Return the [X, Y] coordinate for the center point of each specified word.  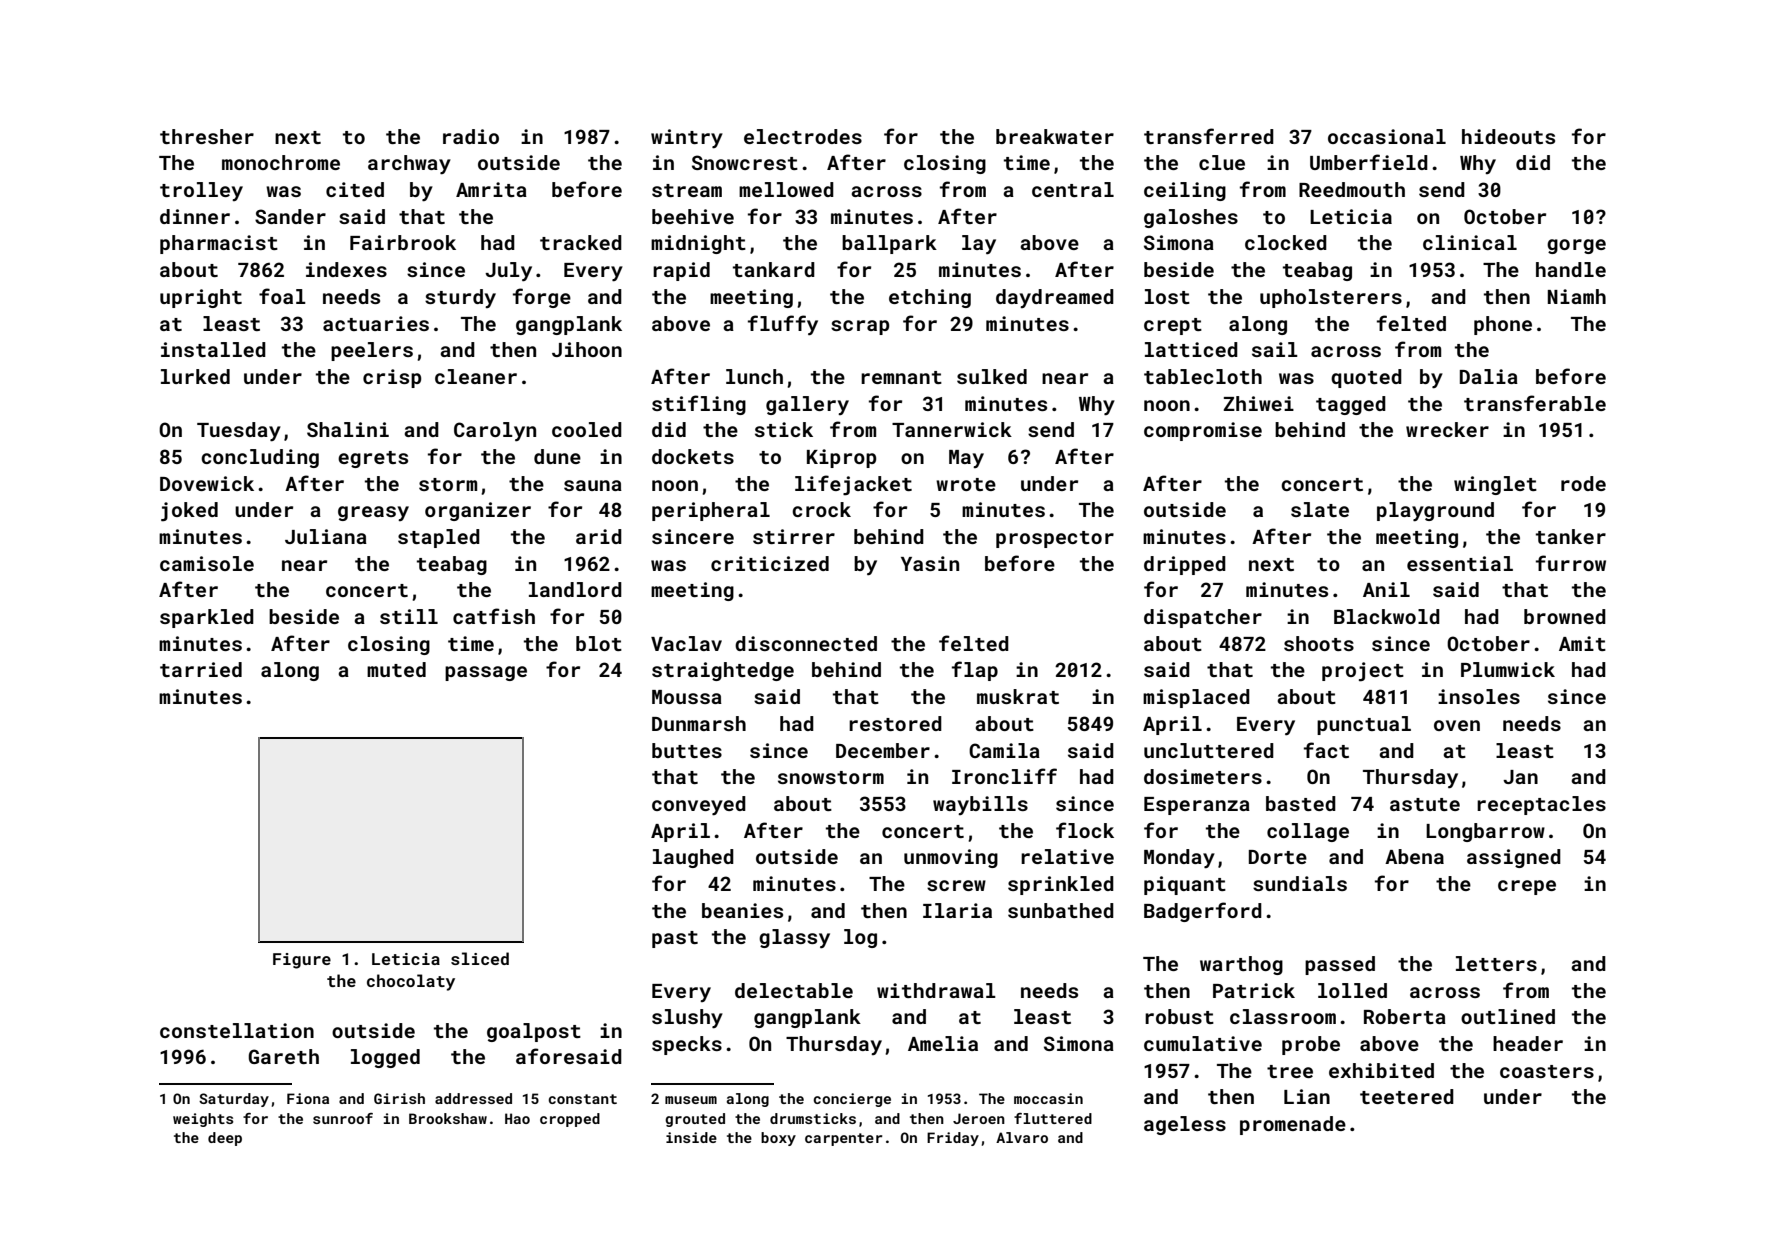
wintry [687, 139]
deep [225, 1139]
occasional [1387, 136]
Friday [953, 1139]
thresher [207, 136]
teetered [1407, 1096]
